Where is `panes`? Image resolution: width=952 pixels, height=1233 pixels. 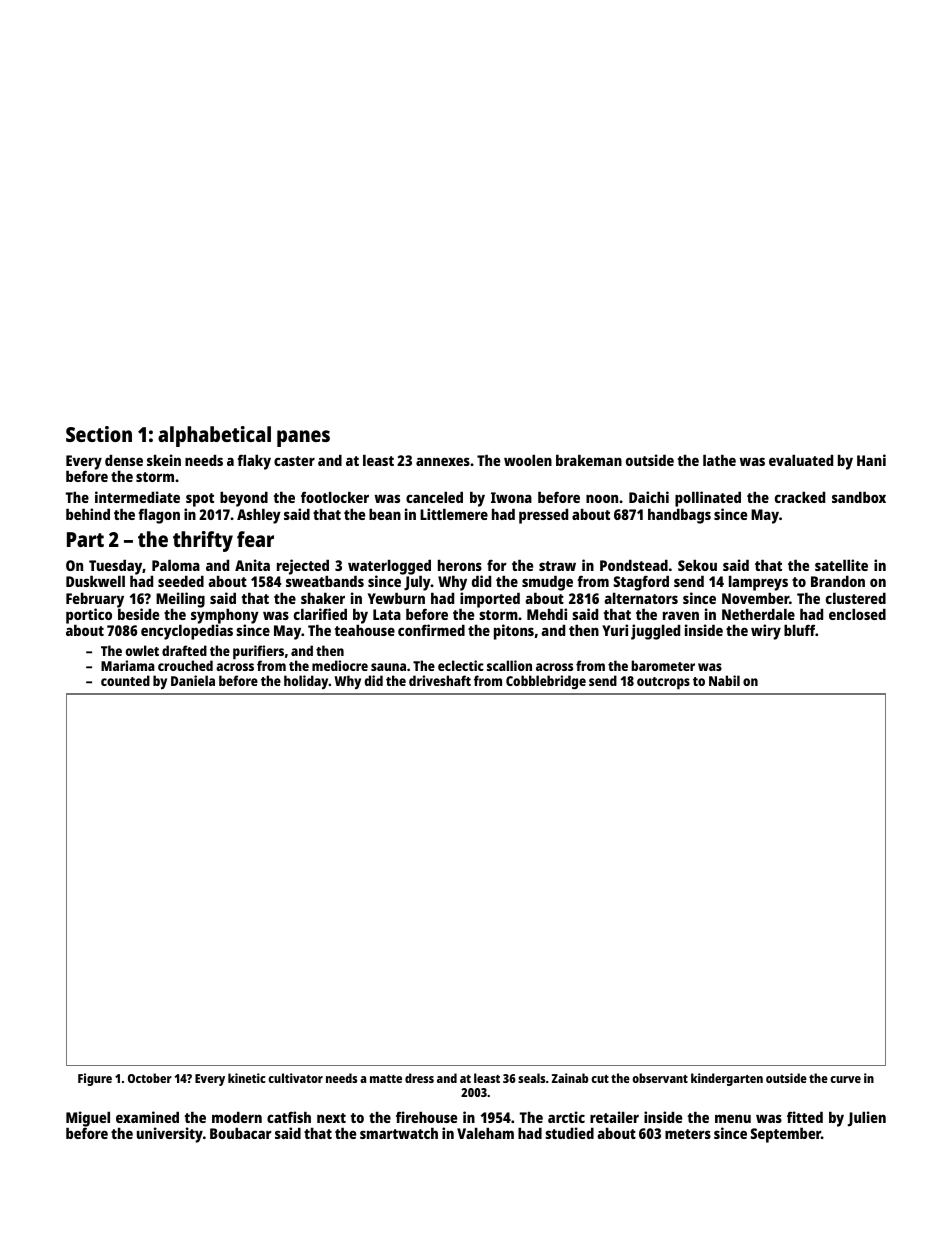
panes is located at coordinates (303, 438).
